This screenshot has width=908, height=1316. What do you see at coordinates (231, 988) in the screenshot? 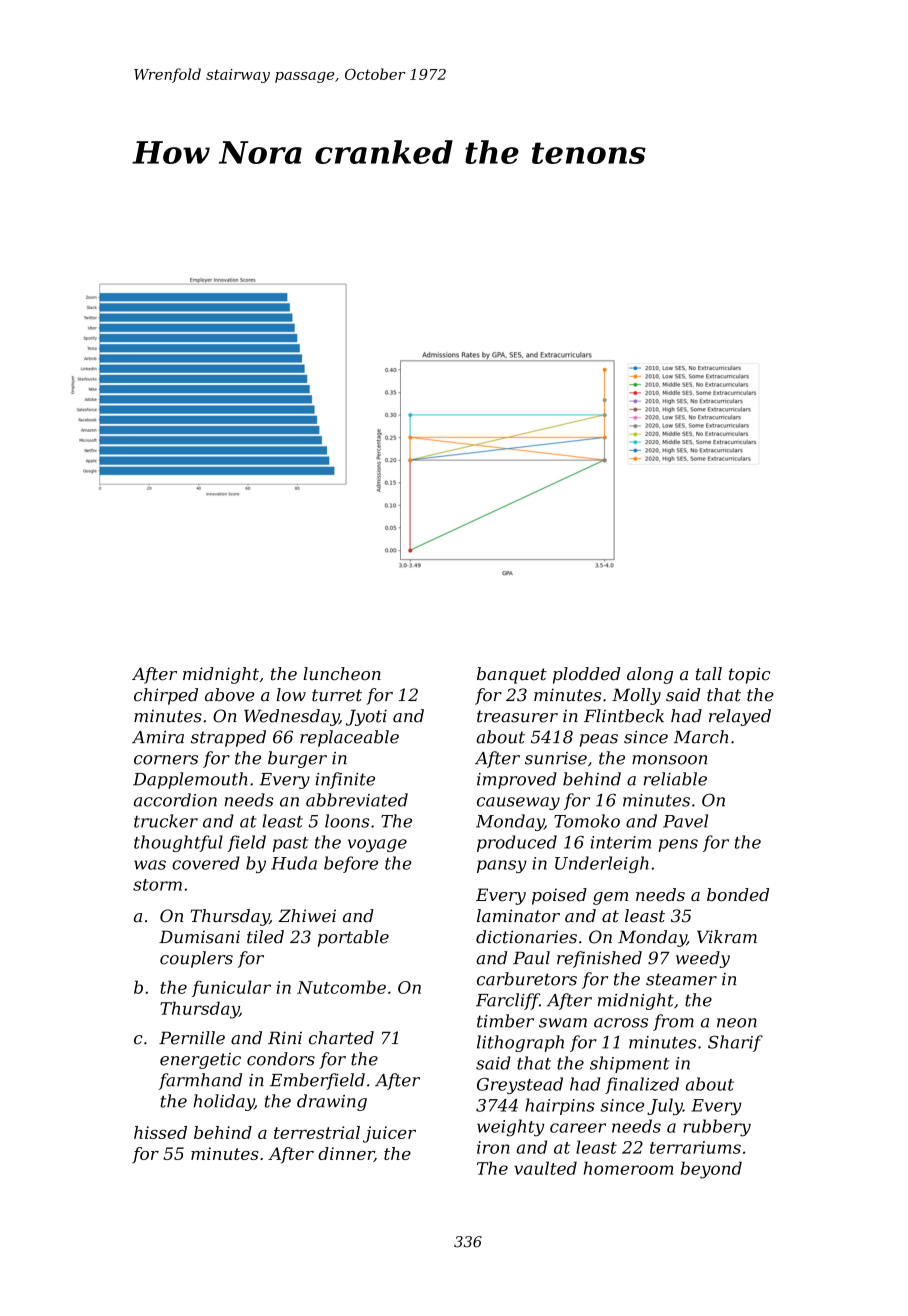
I see `funicular` at bounding box center [231, 988].
